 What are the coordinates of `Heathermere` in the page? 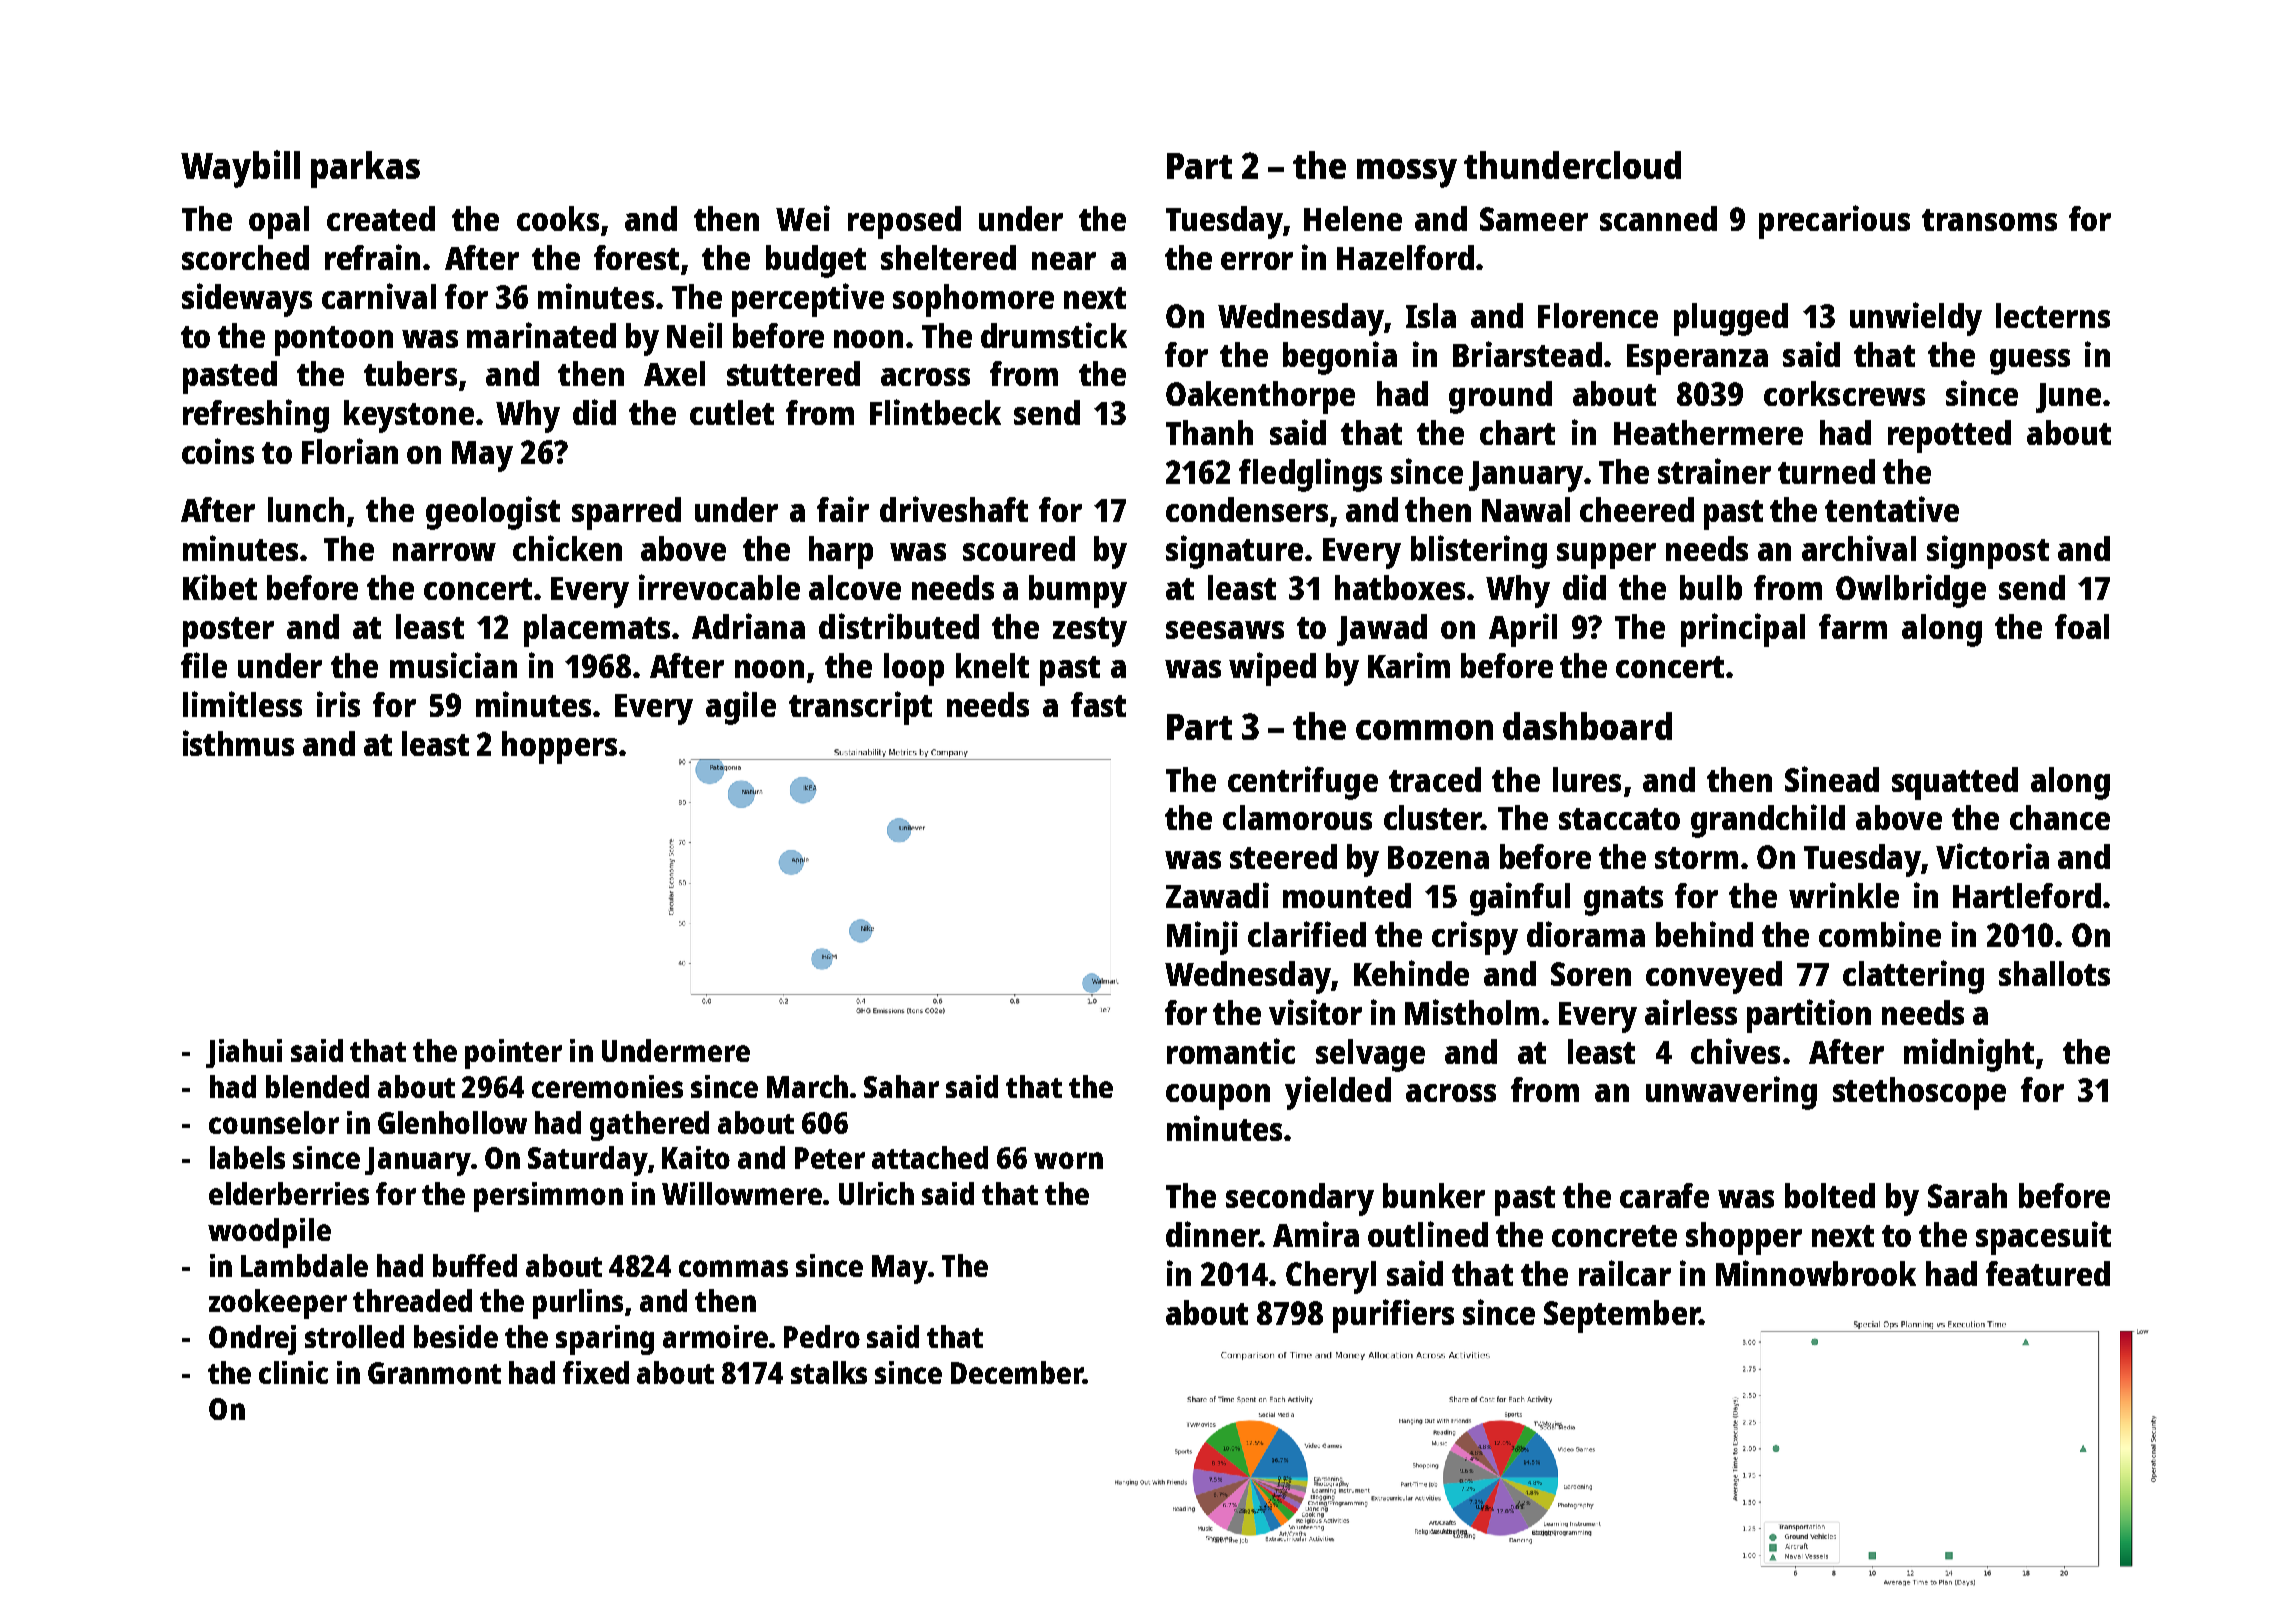 It's located at (1708, 432).
